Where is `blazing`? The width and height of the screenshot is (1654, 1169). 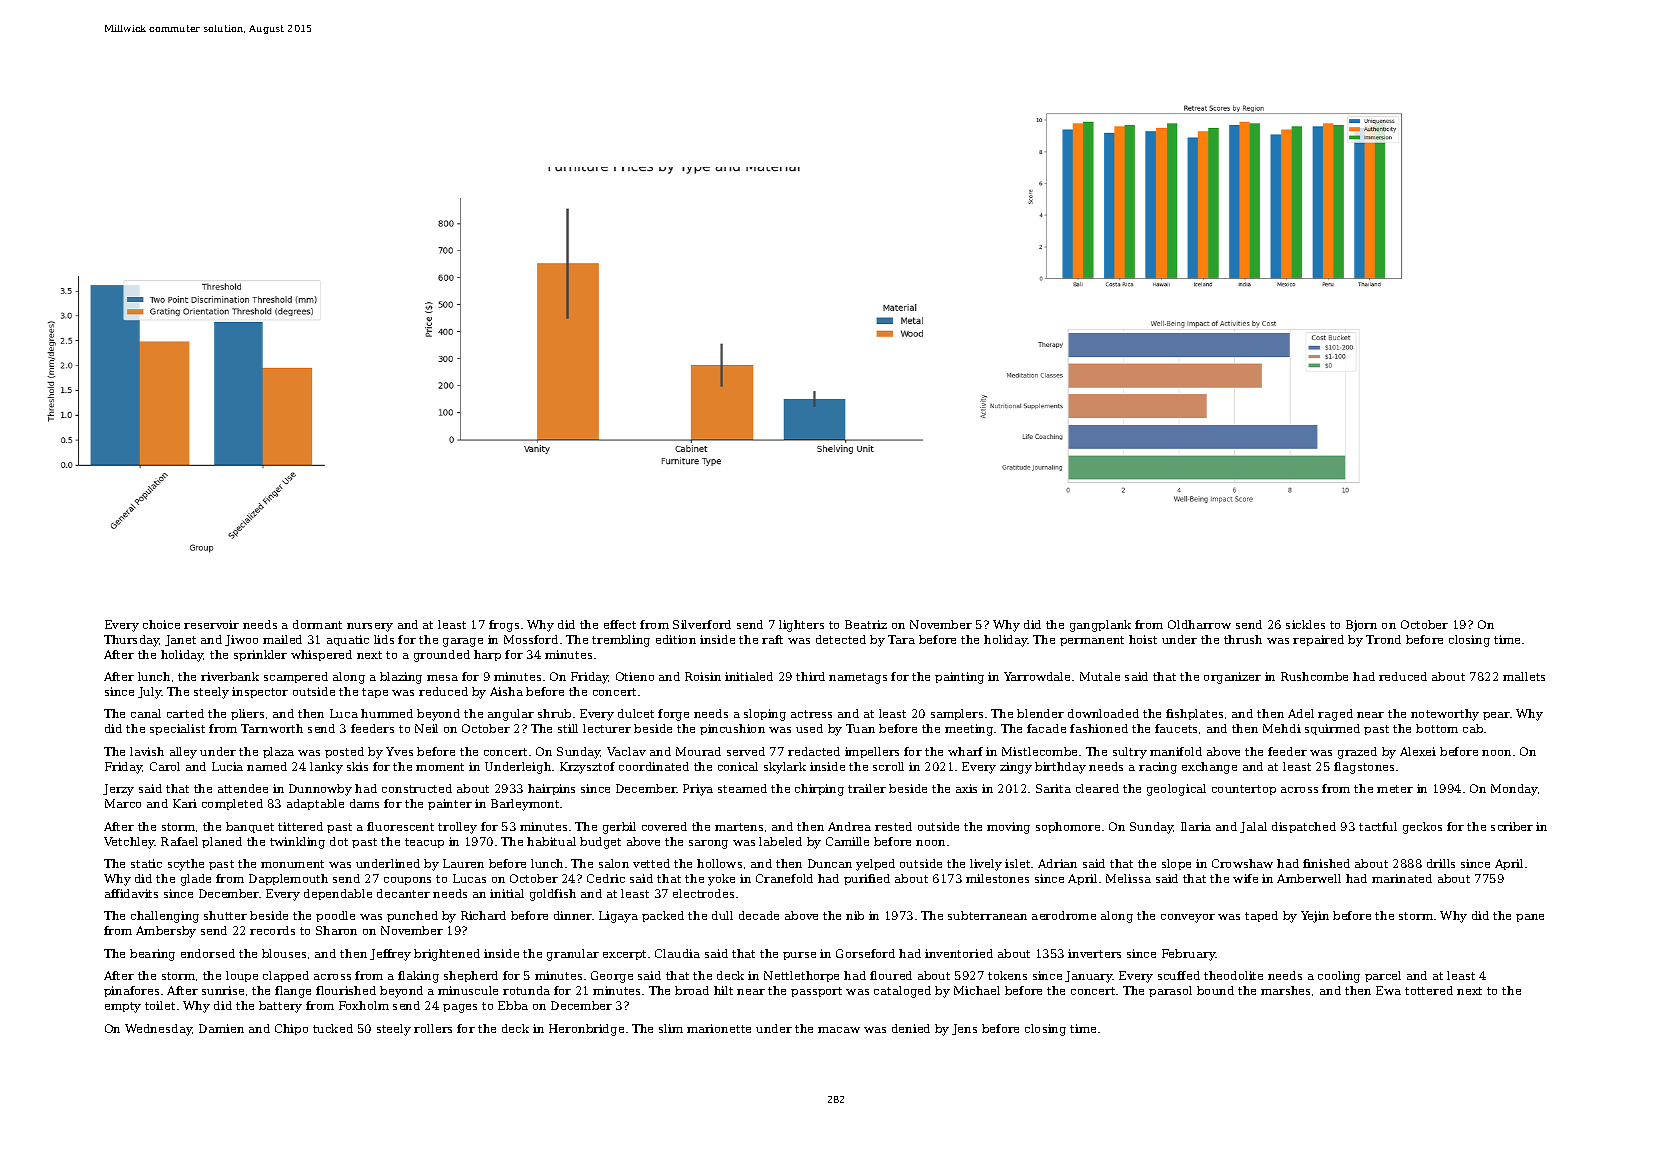
blazing is located at coordinates (401, 678).
